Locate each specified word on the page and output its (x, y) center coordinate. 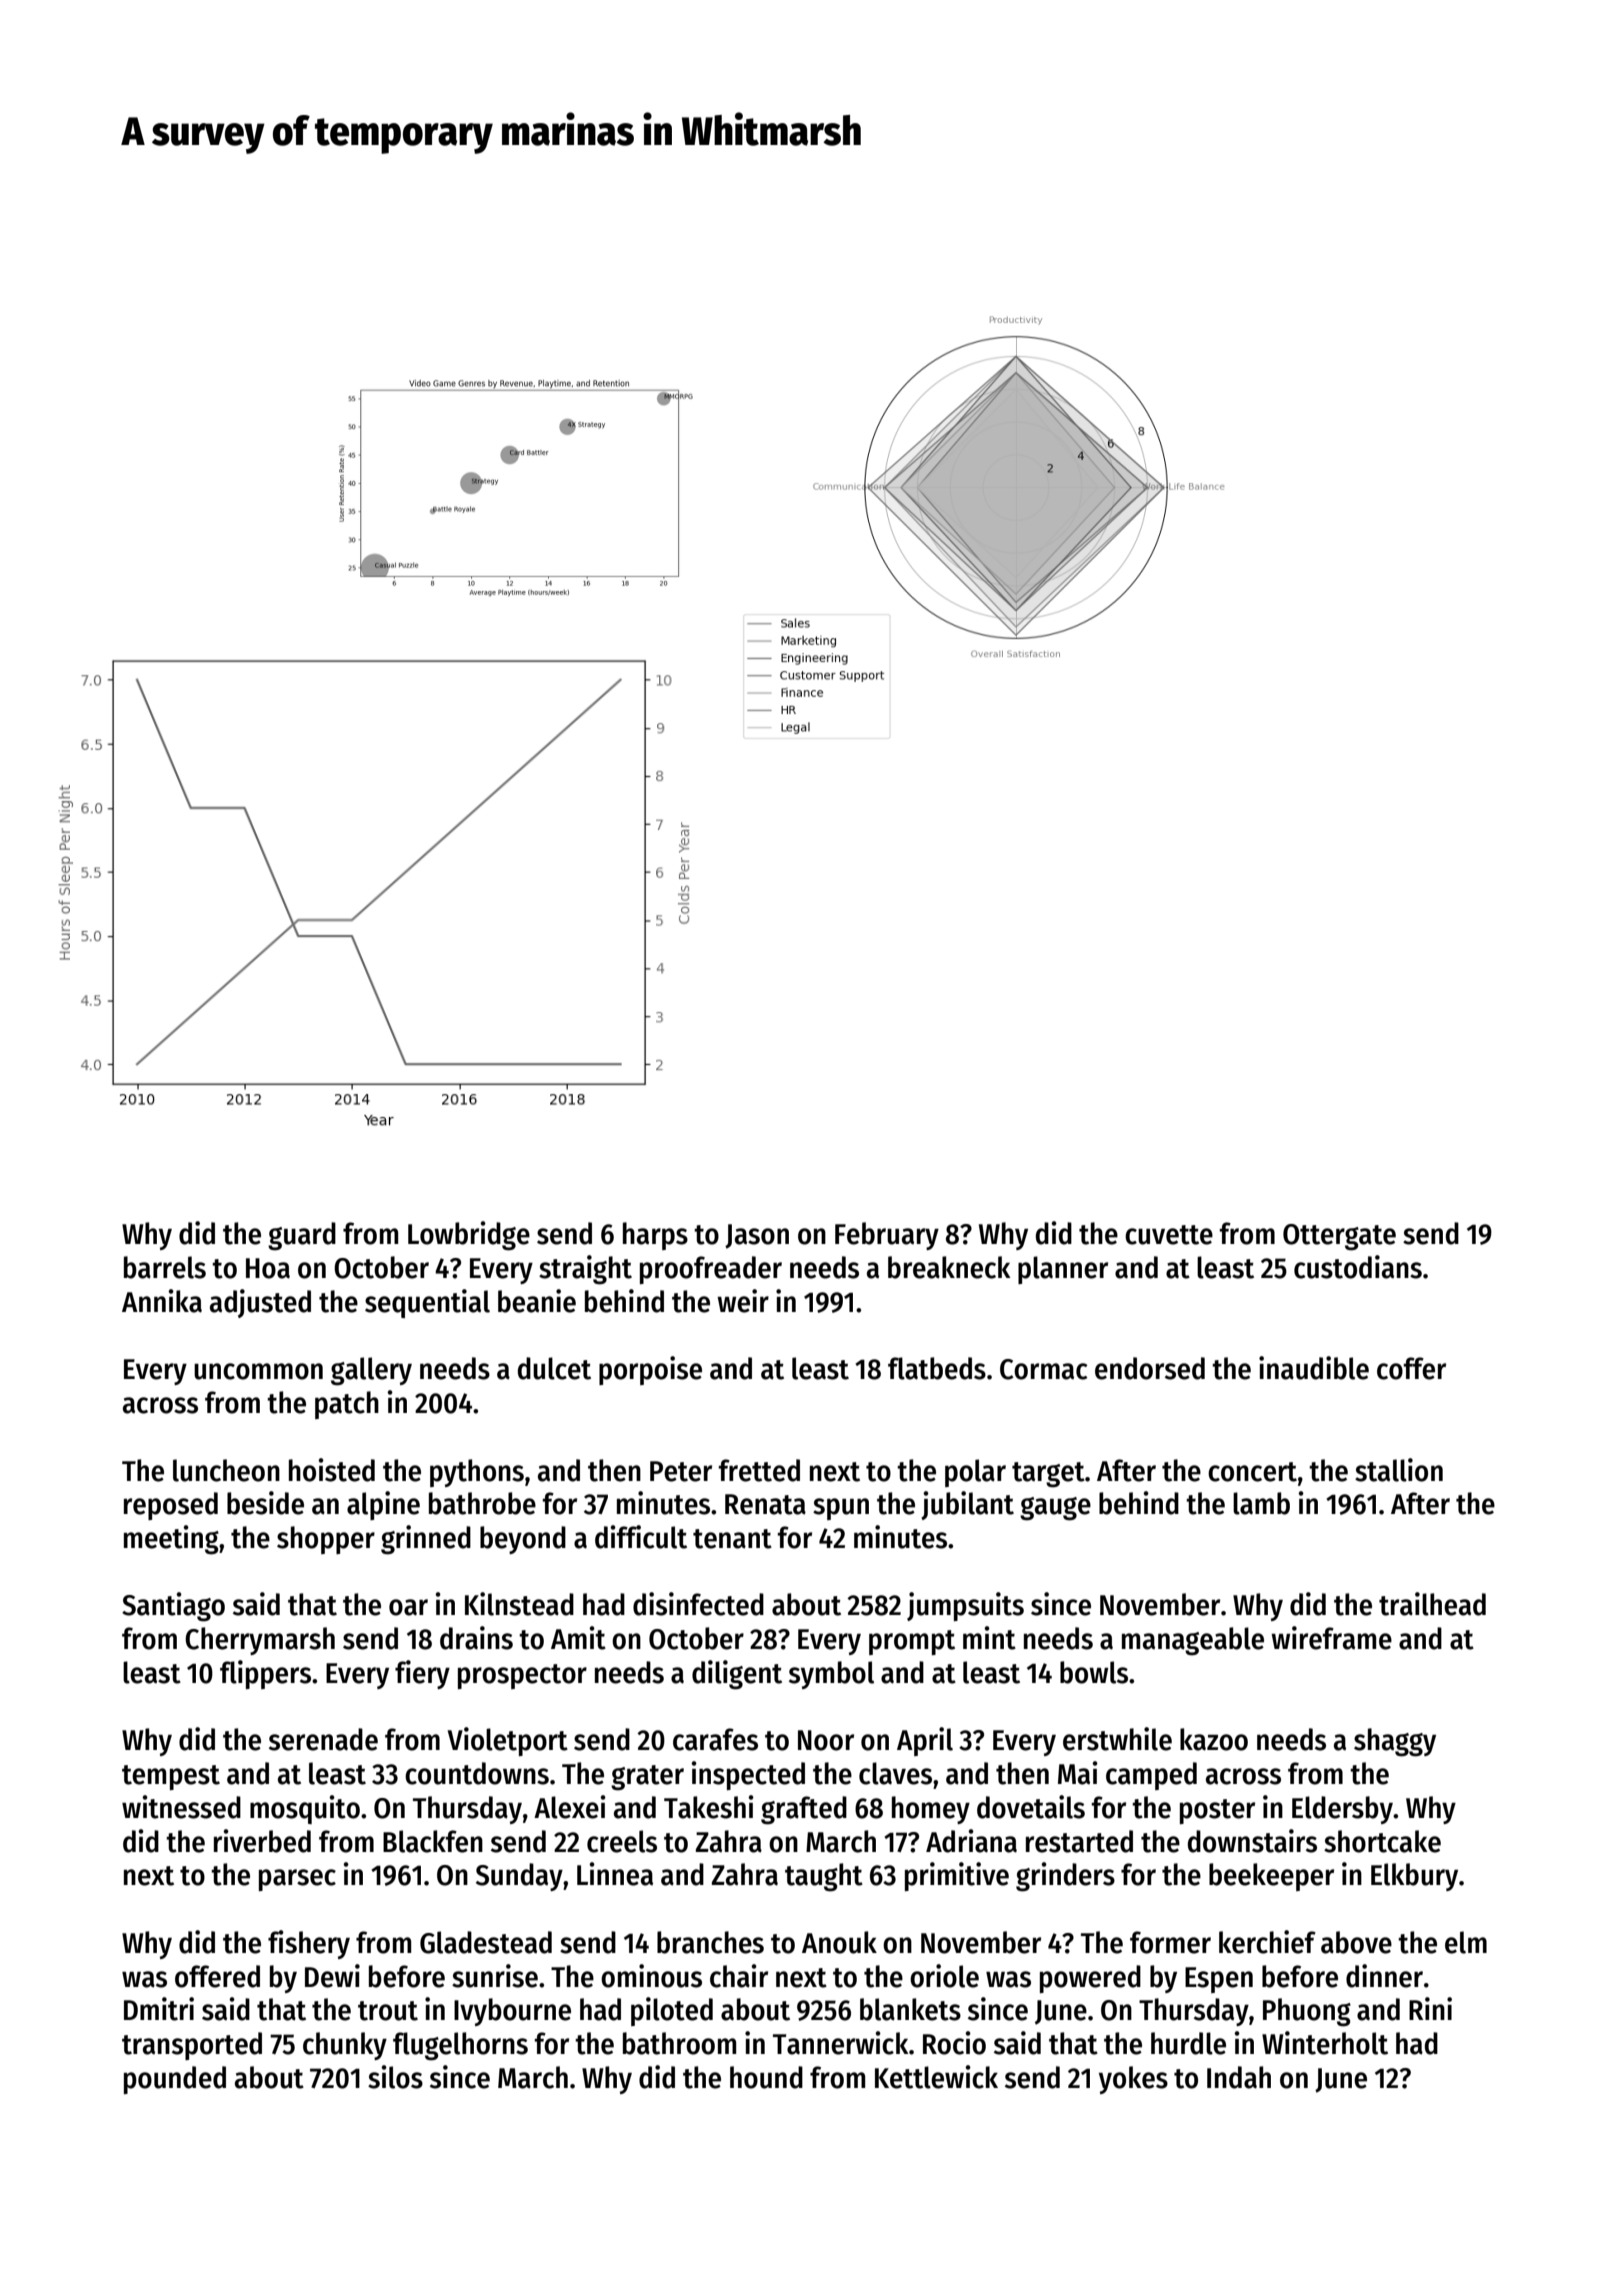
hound (766, 2077)
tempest (171, 1777)
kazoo (1214, 1739)
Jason (757, 1236)
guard (302, 1236)
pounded (175, 2080)
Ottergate (1339, 1237)
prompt (912, 1642)
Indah (1239, 2077)
